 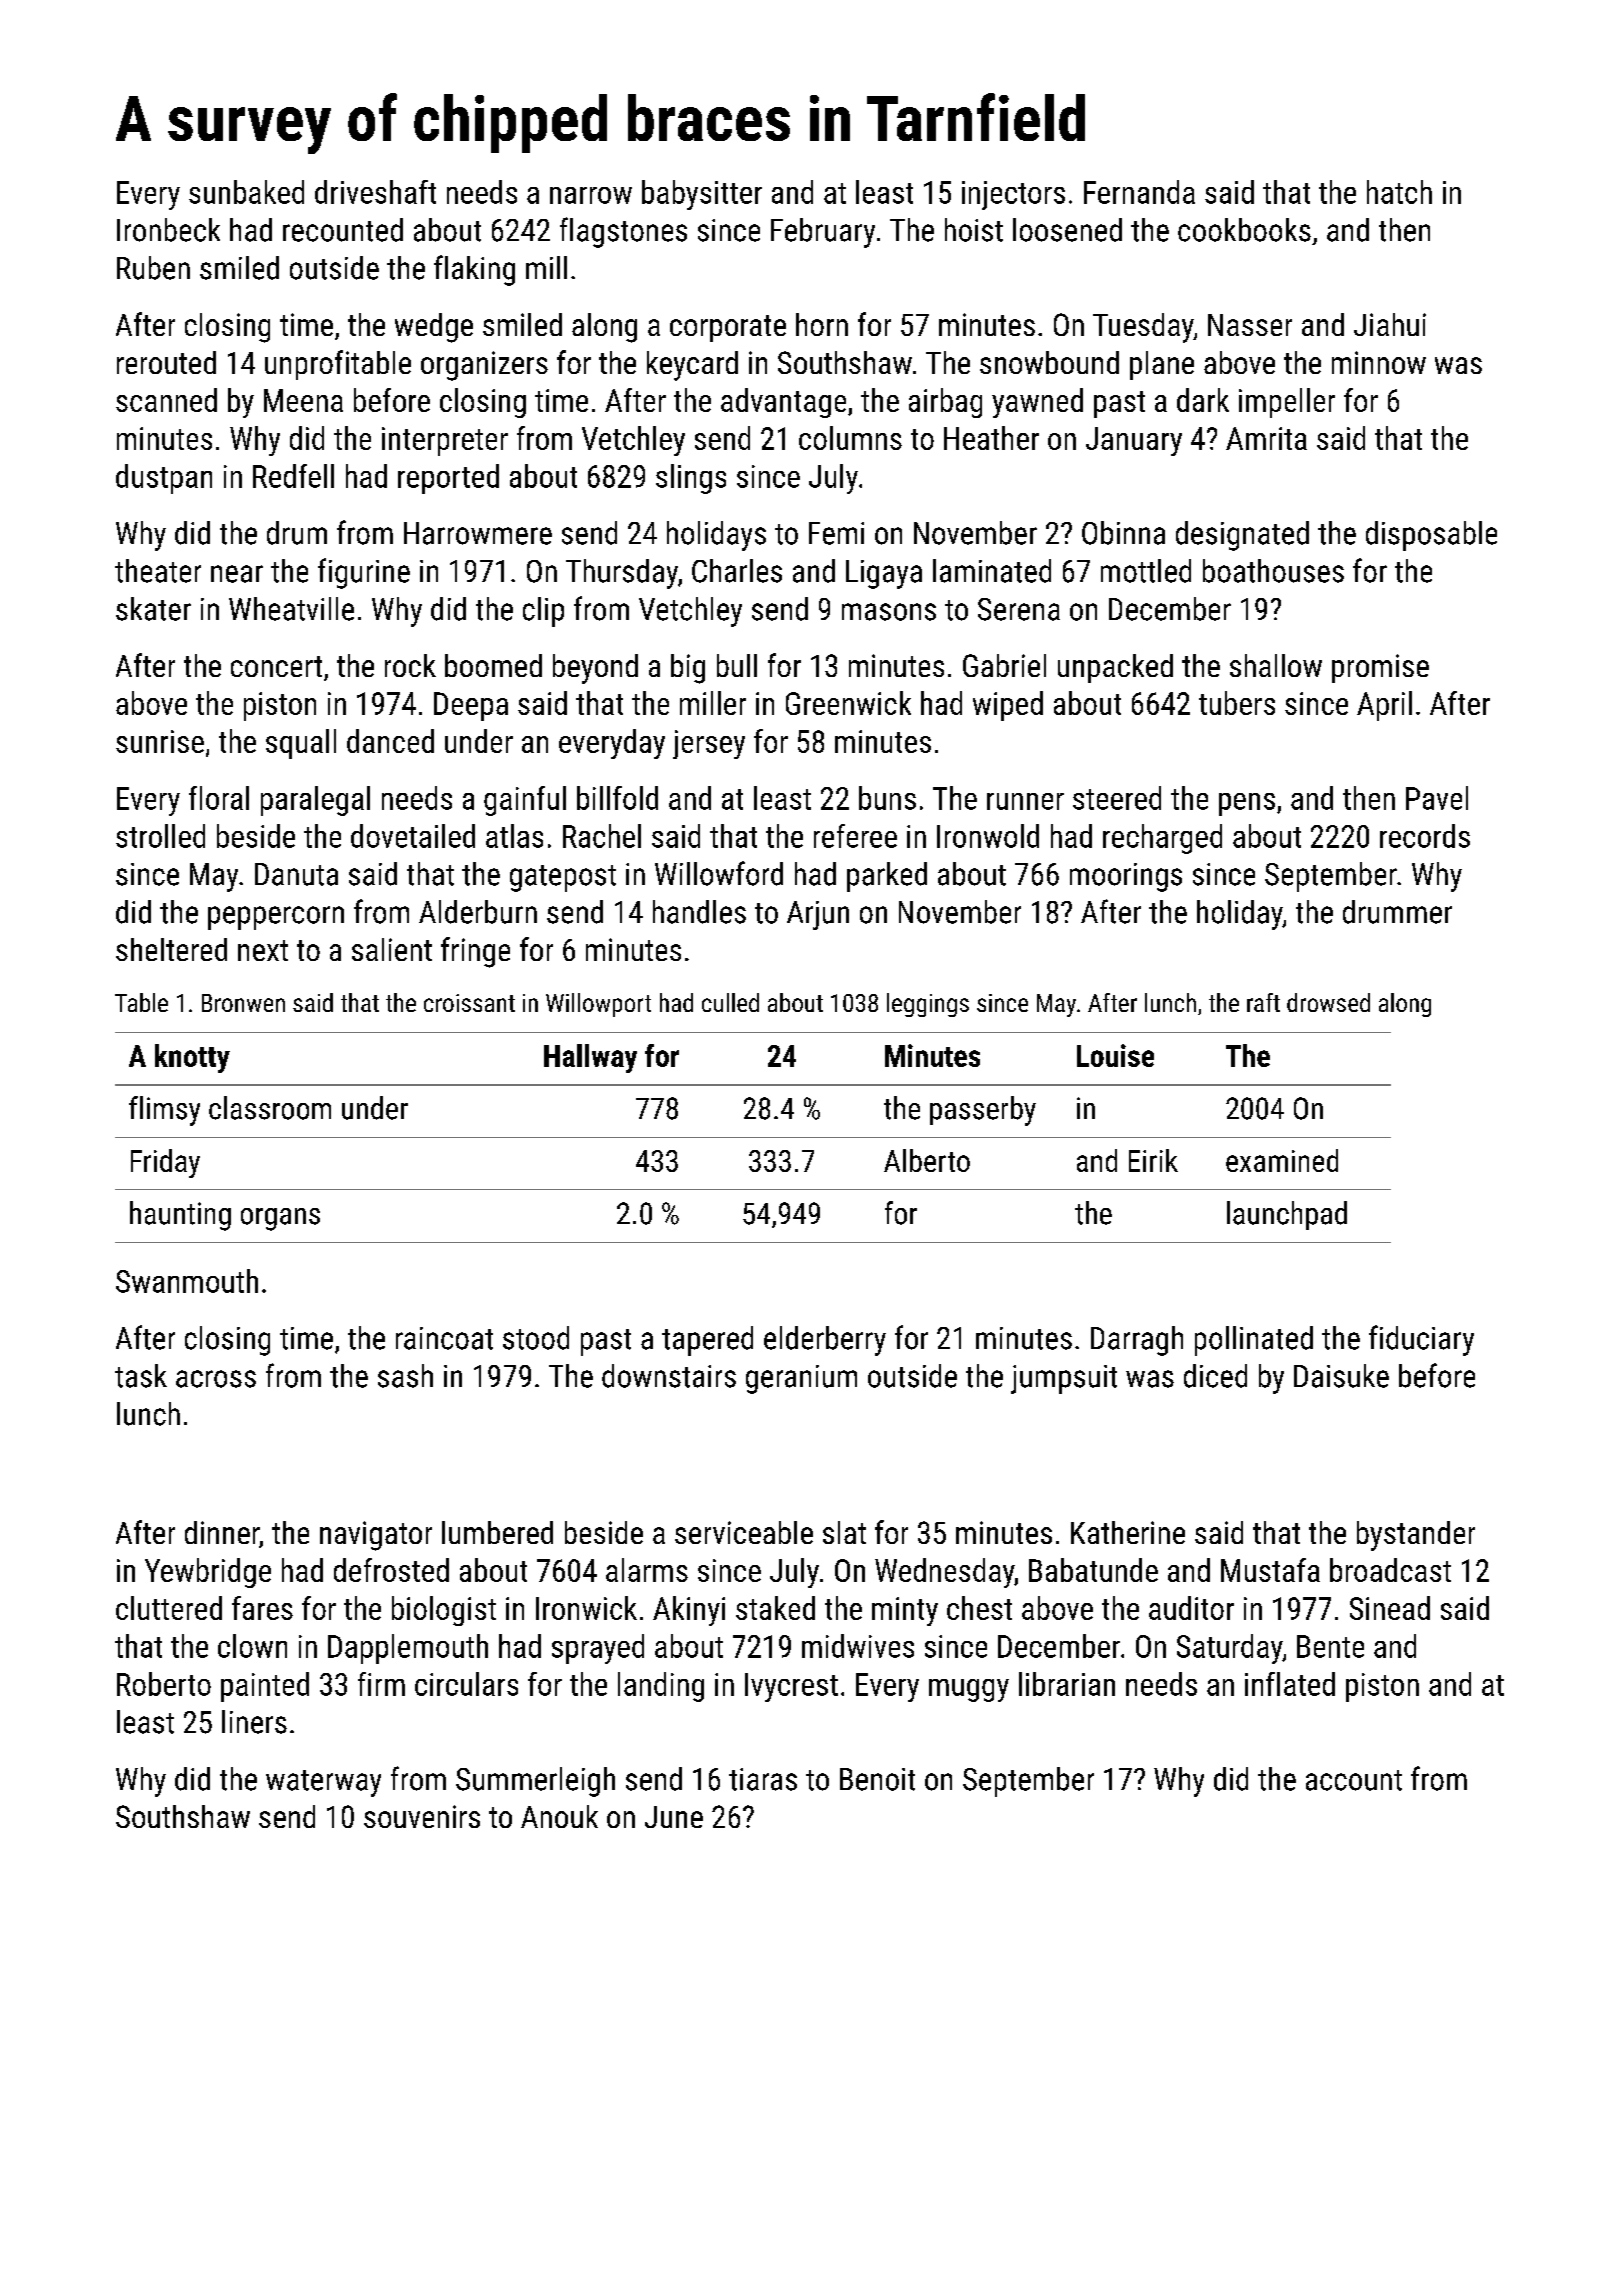 What do you see at coordinates (691, 479) in the screenshot?
I see `slings` at bounding box center [691, 479].
